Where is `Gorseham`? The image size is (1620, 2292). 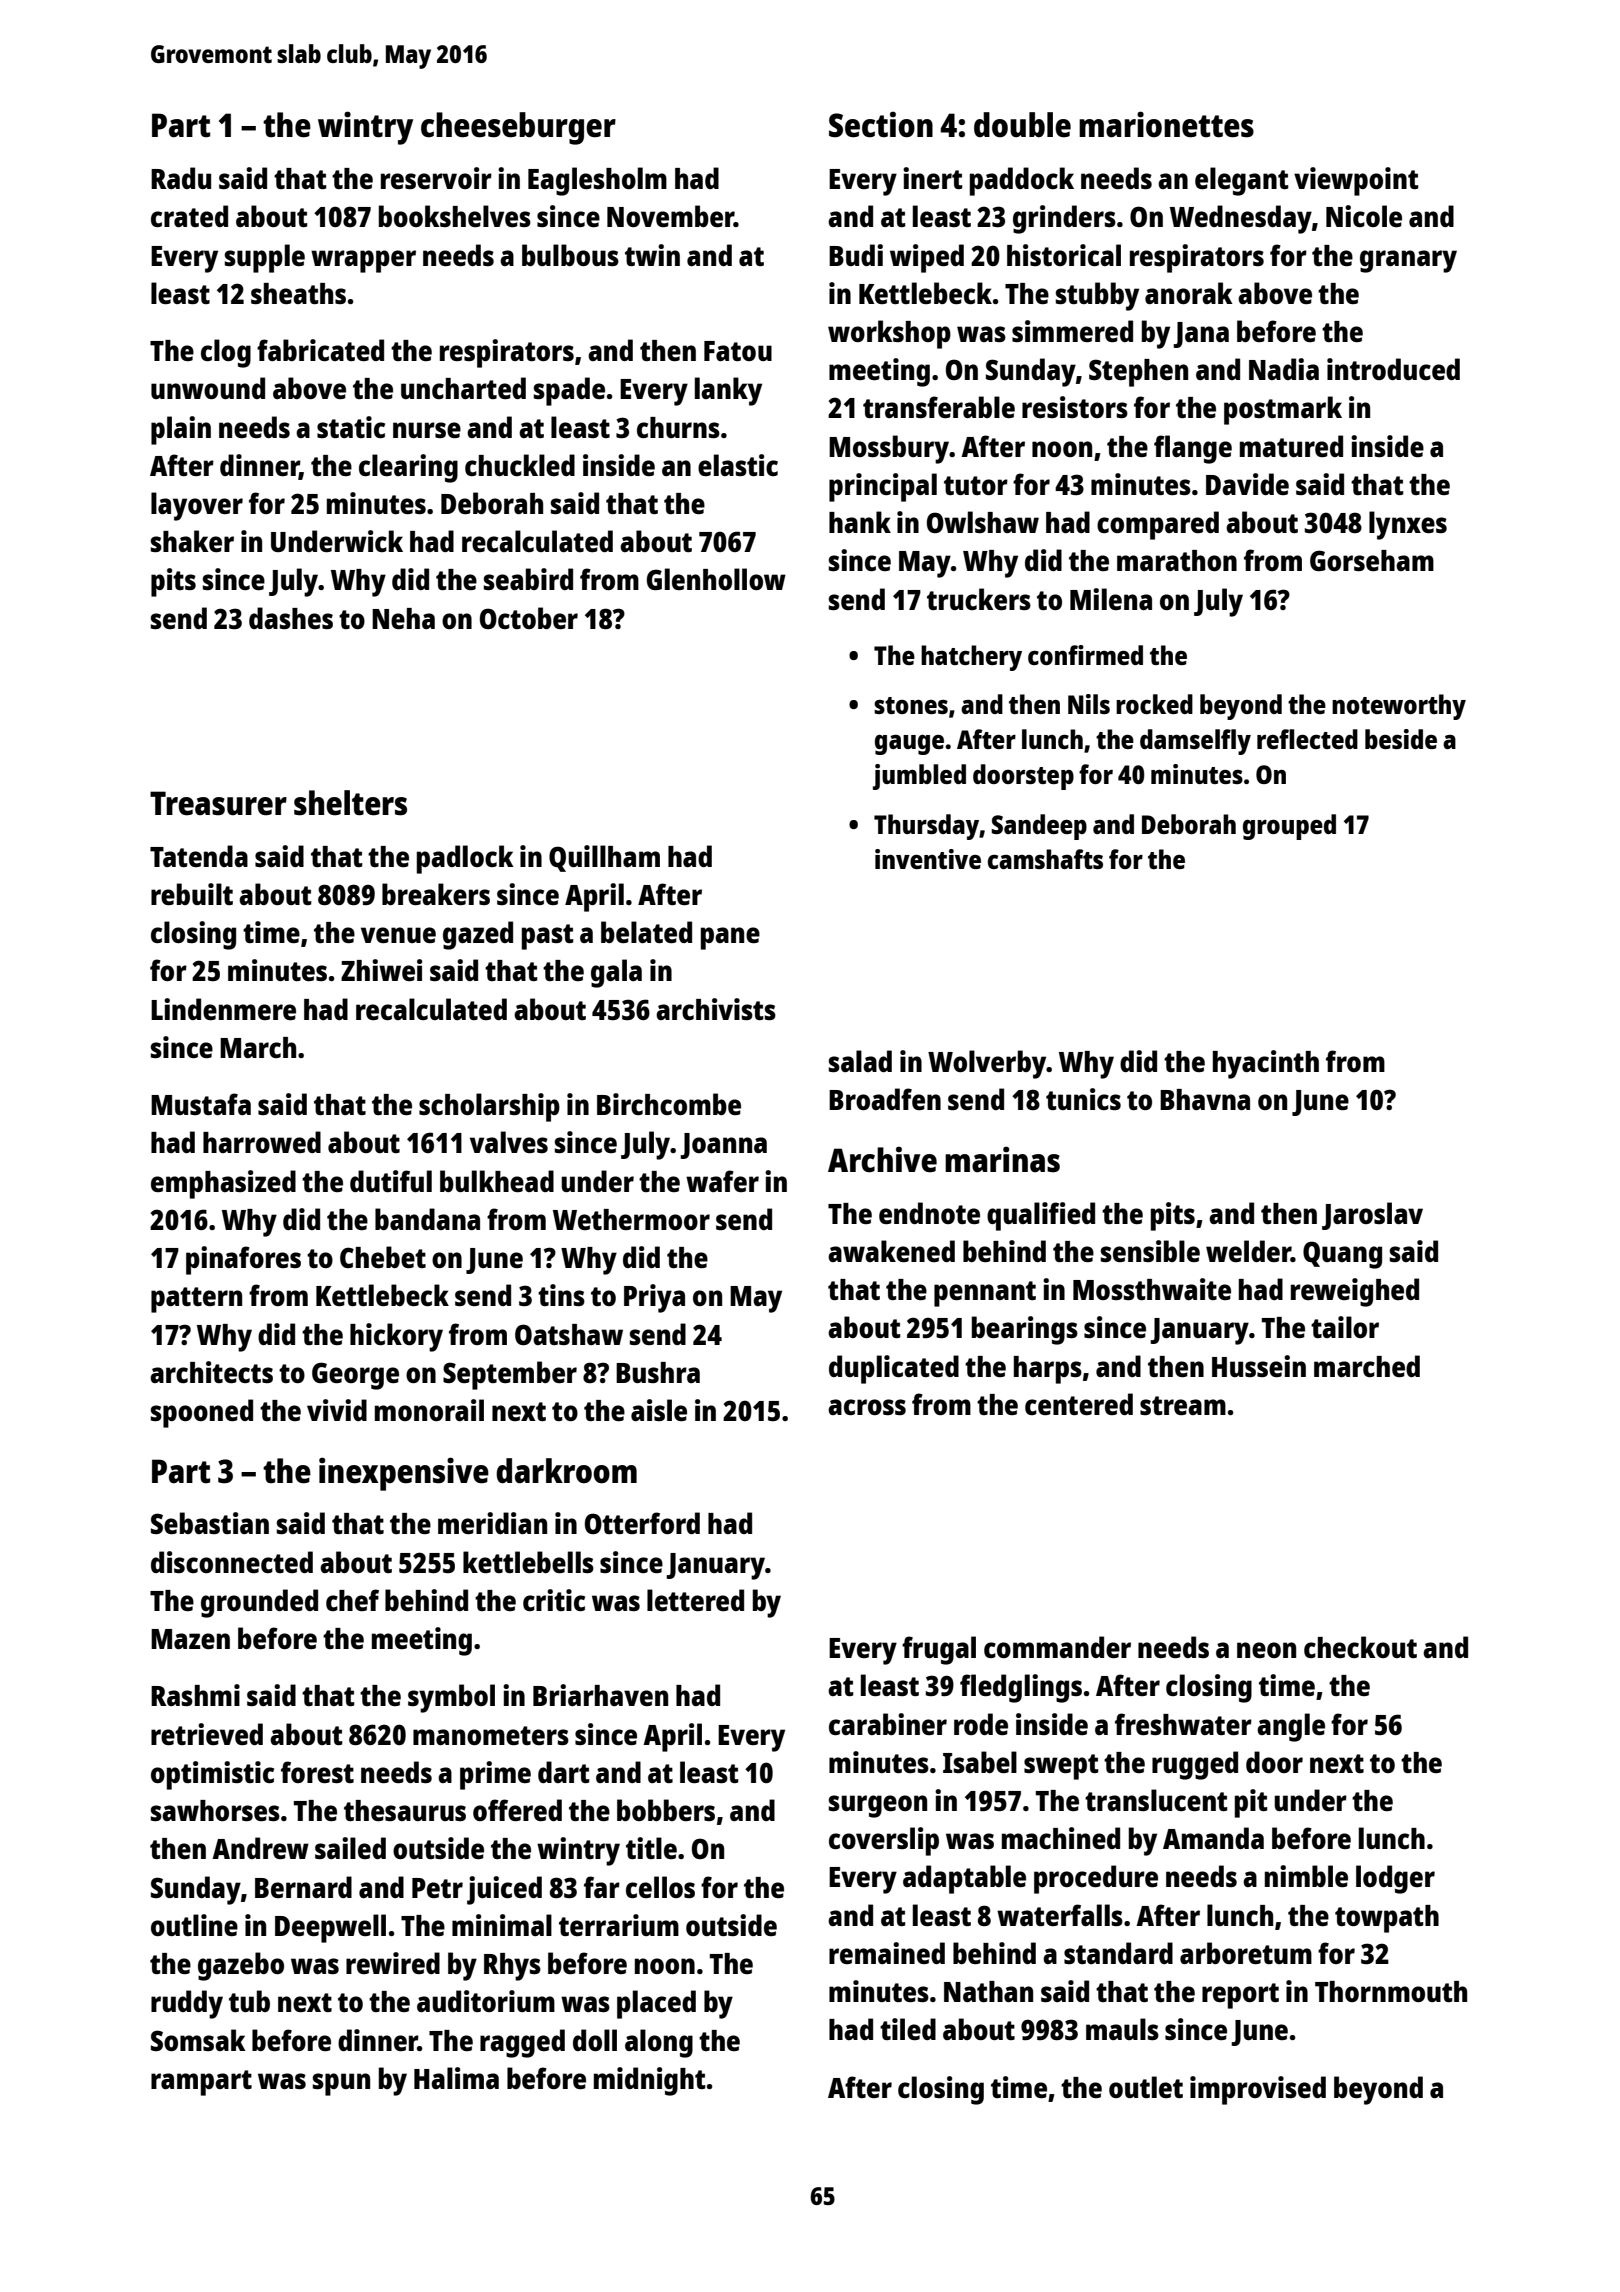 Gorseham is located at coordinates (1372, 560).
